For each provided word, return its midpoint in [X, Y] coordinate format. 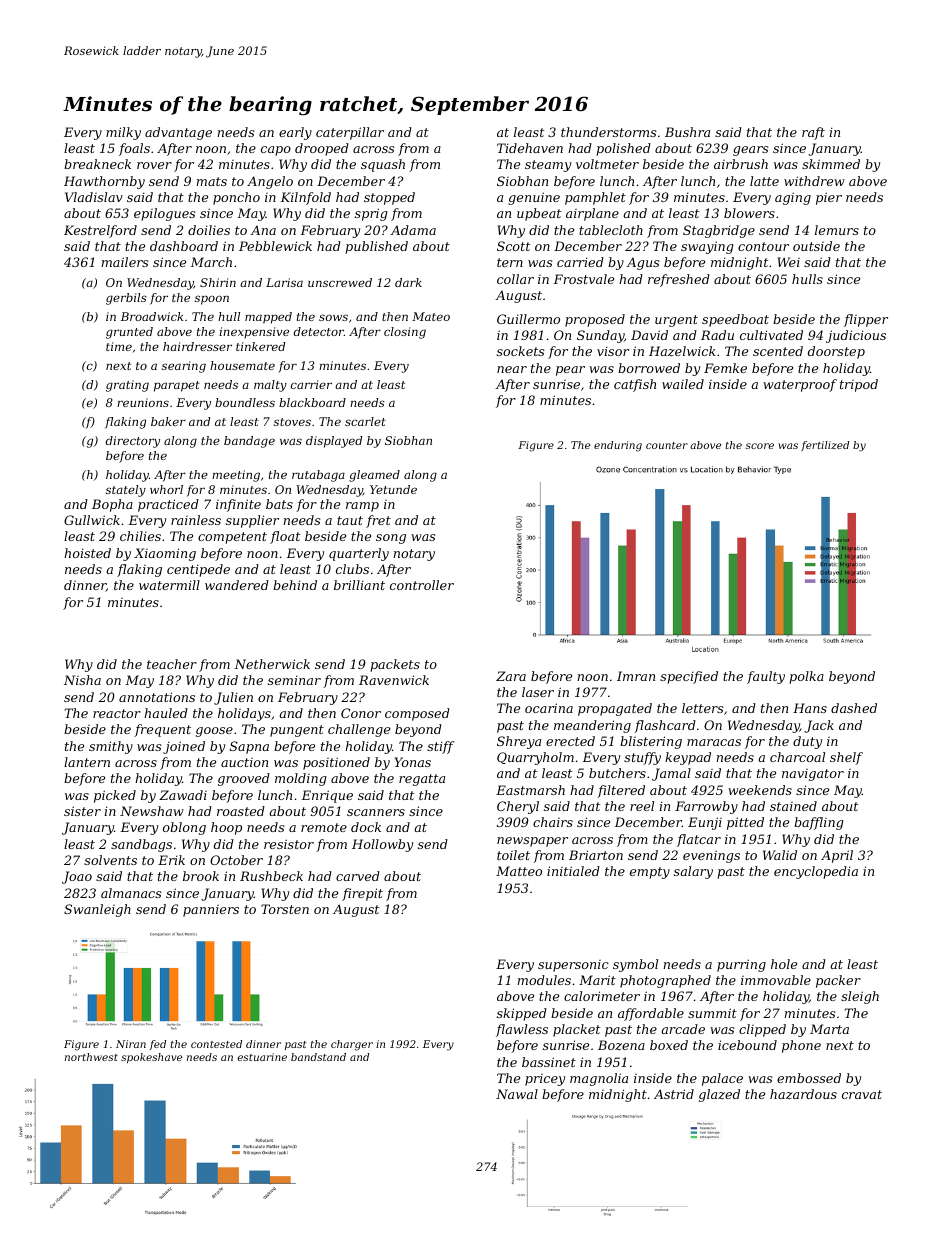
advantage [178, 133]
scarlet [365, 421]
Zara [511, 676]
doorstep [836, 352]
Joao [77, 877]
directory [133, 442]
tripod [859, 385]
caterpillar [350, 133]
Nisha [82, 680]
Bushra [687, 132]
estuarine [262, 1057]
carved [358, 876]
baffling [819, 823]
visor [613, 351]
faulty [766, 677]
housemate [242, 365]
